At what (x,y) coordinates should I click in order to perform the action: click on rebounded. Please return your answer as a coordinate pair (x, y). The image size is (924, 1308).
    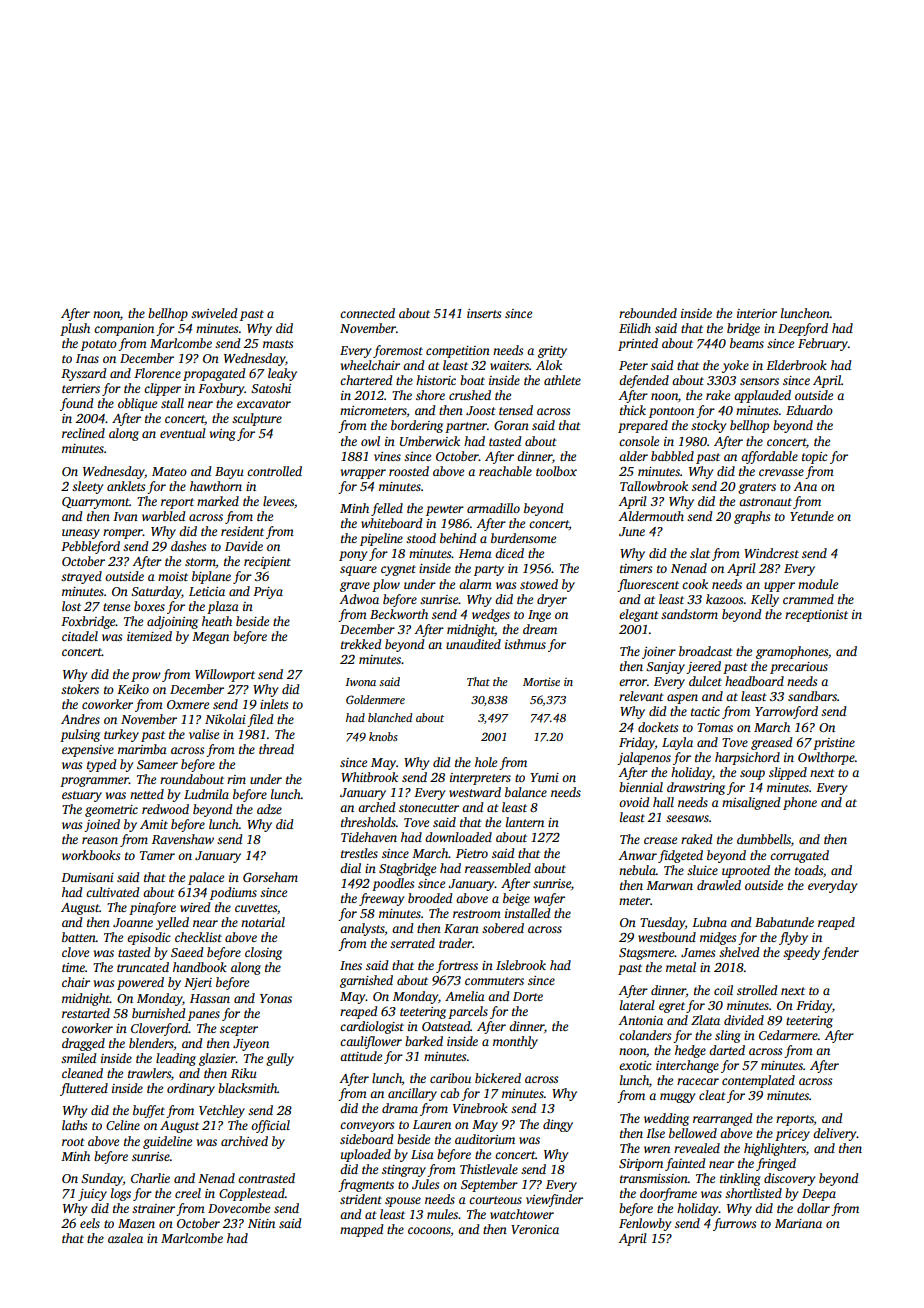
    Looking at the image, I should click on (648, 313).
